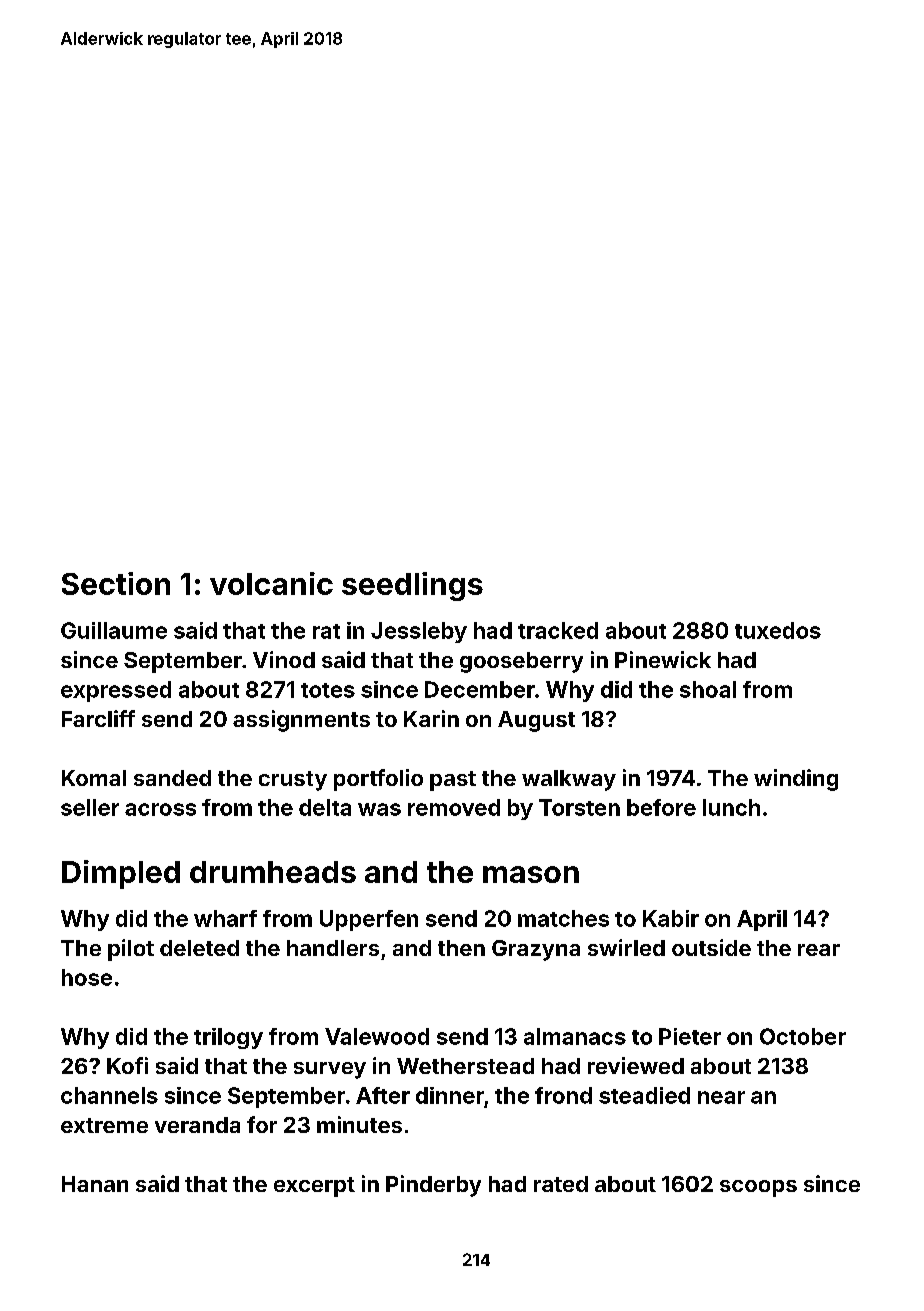 The width and height of the screenshot is (924, 1311). Describe the element at coordinates (116, 583) in the screenshot. I see `Section` at that location.
